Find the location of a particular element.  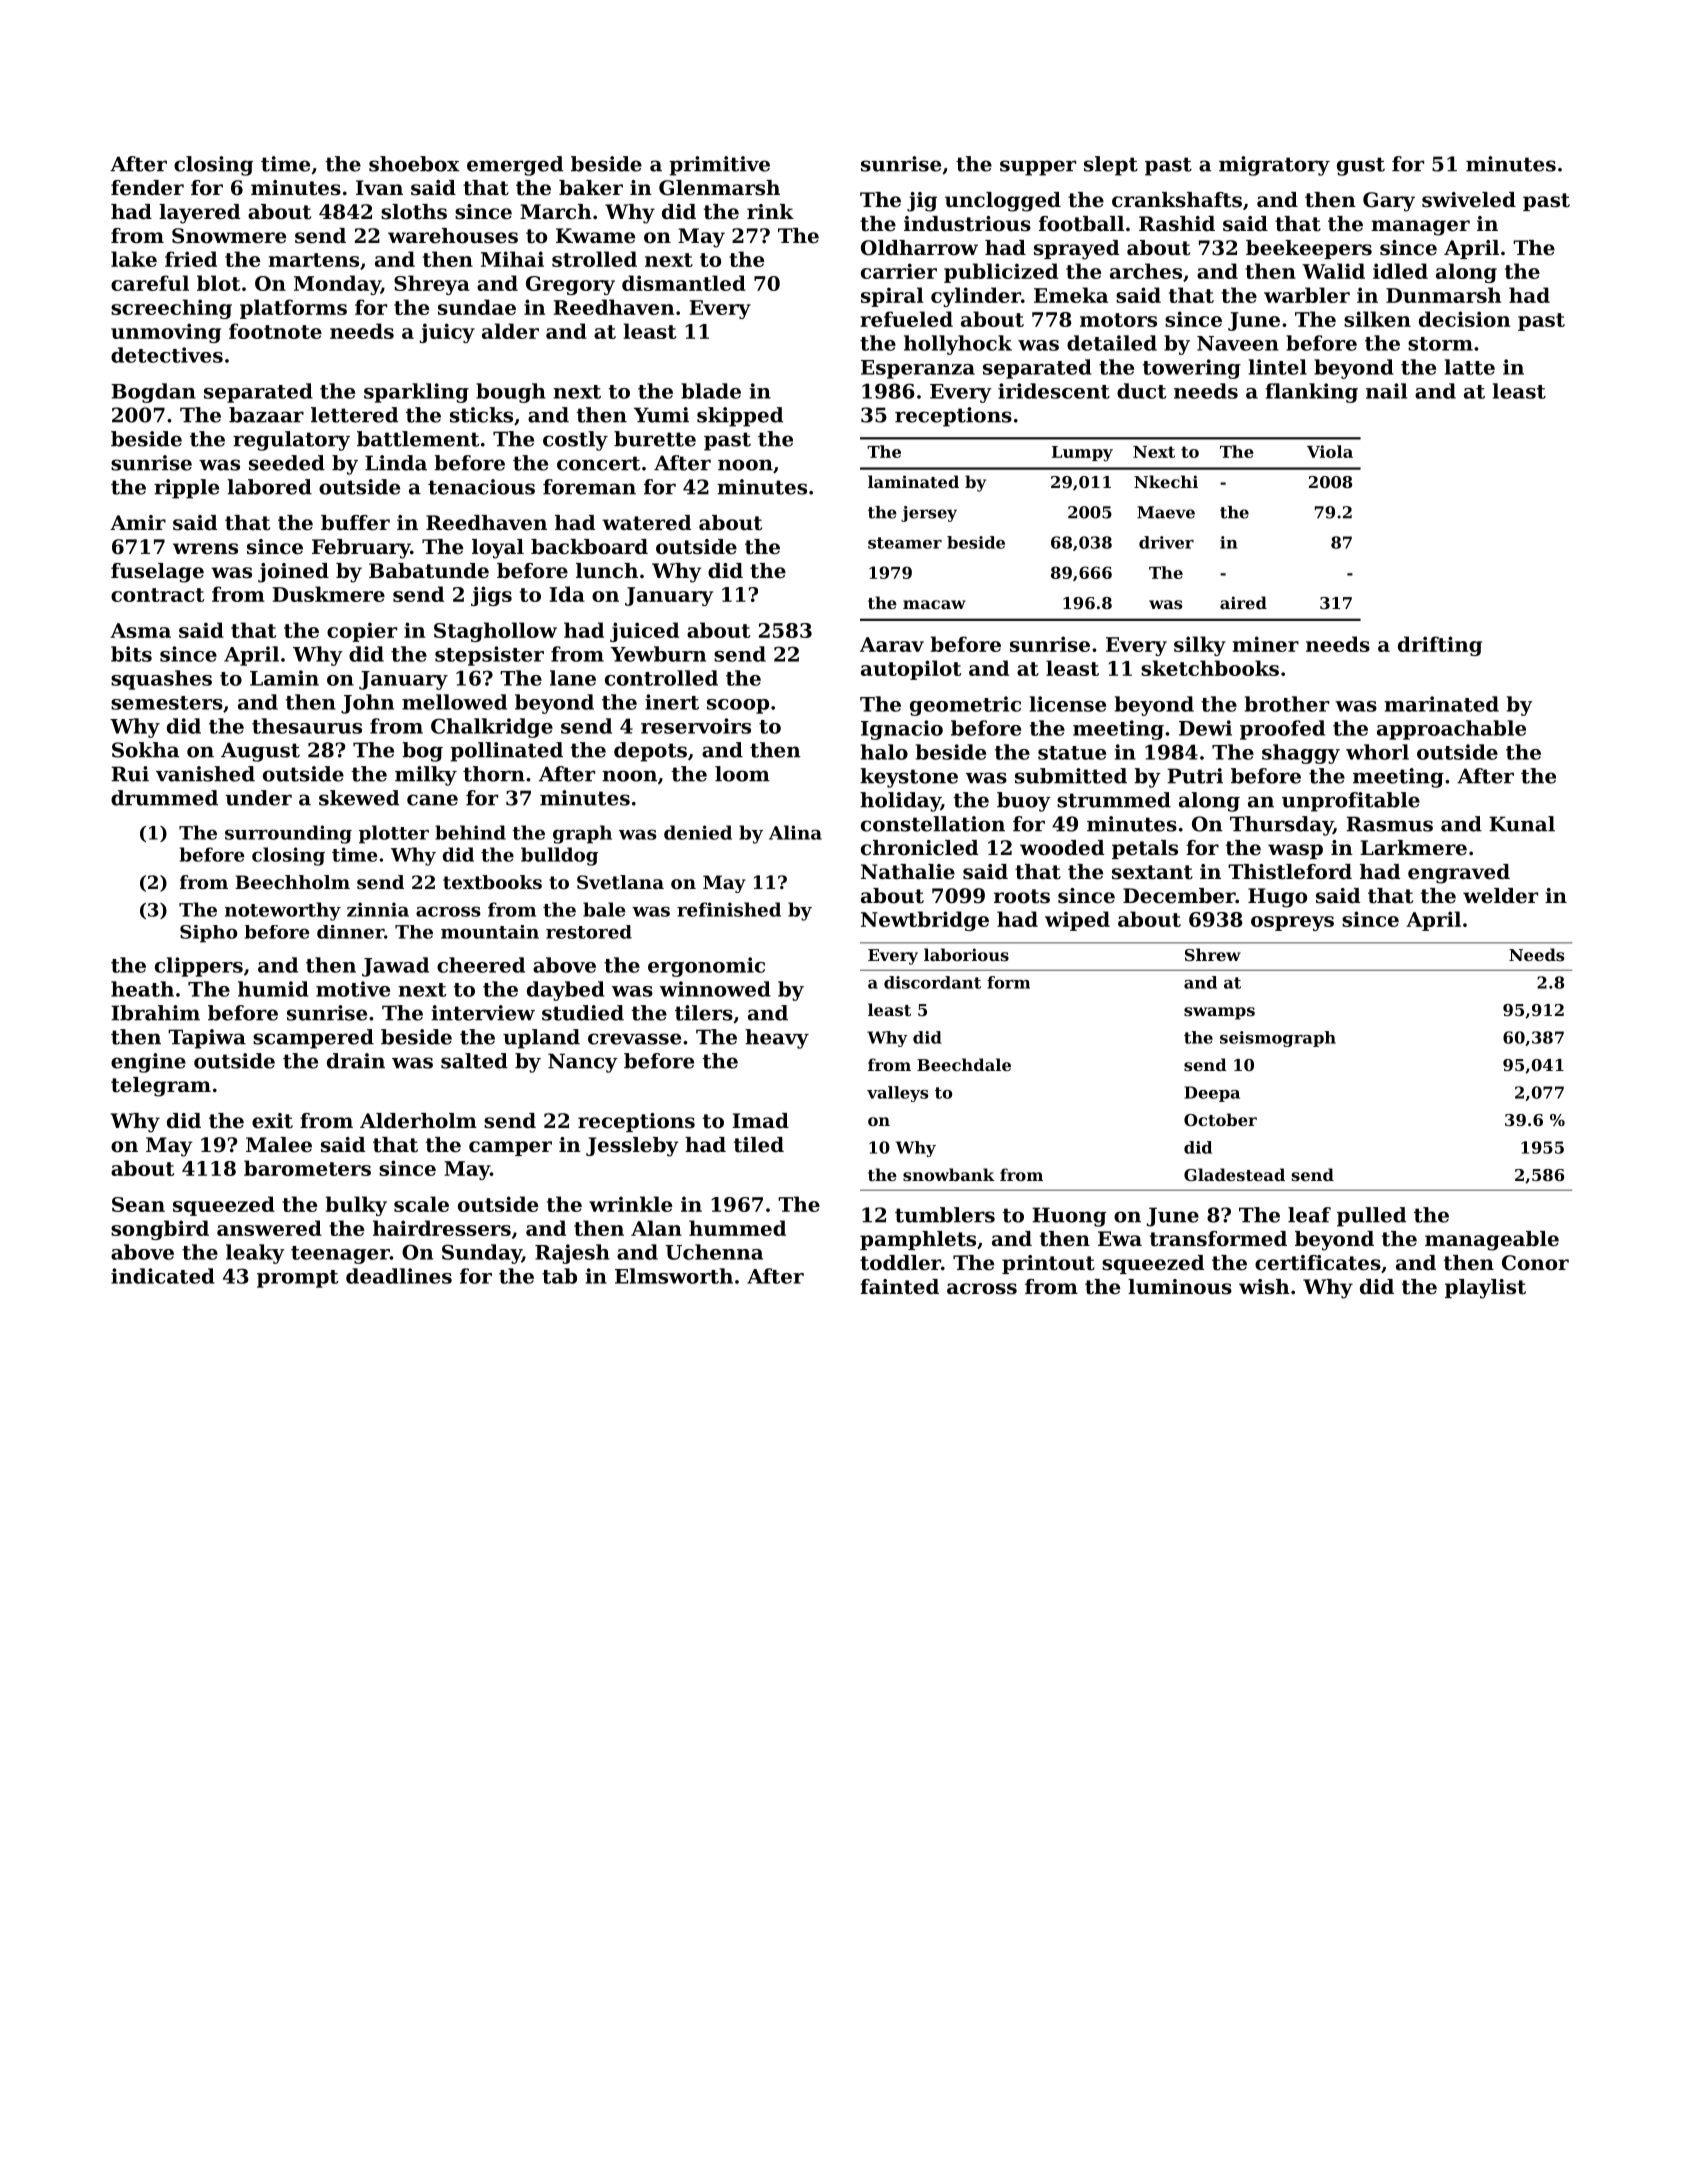

miner is located at coordinates (1266, 644).
